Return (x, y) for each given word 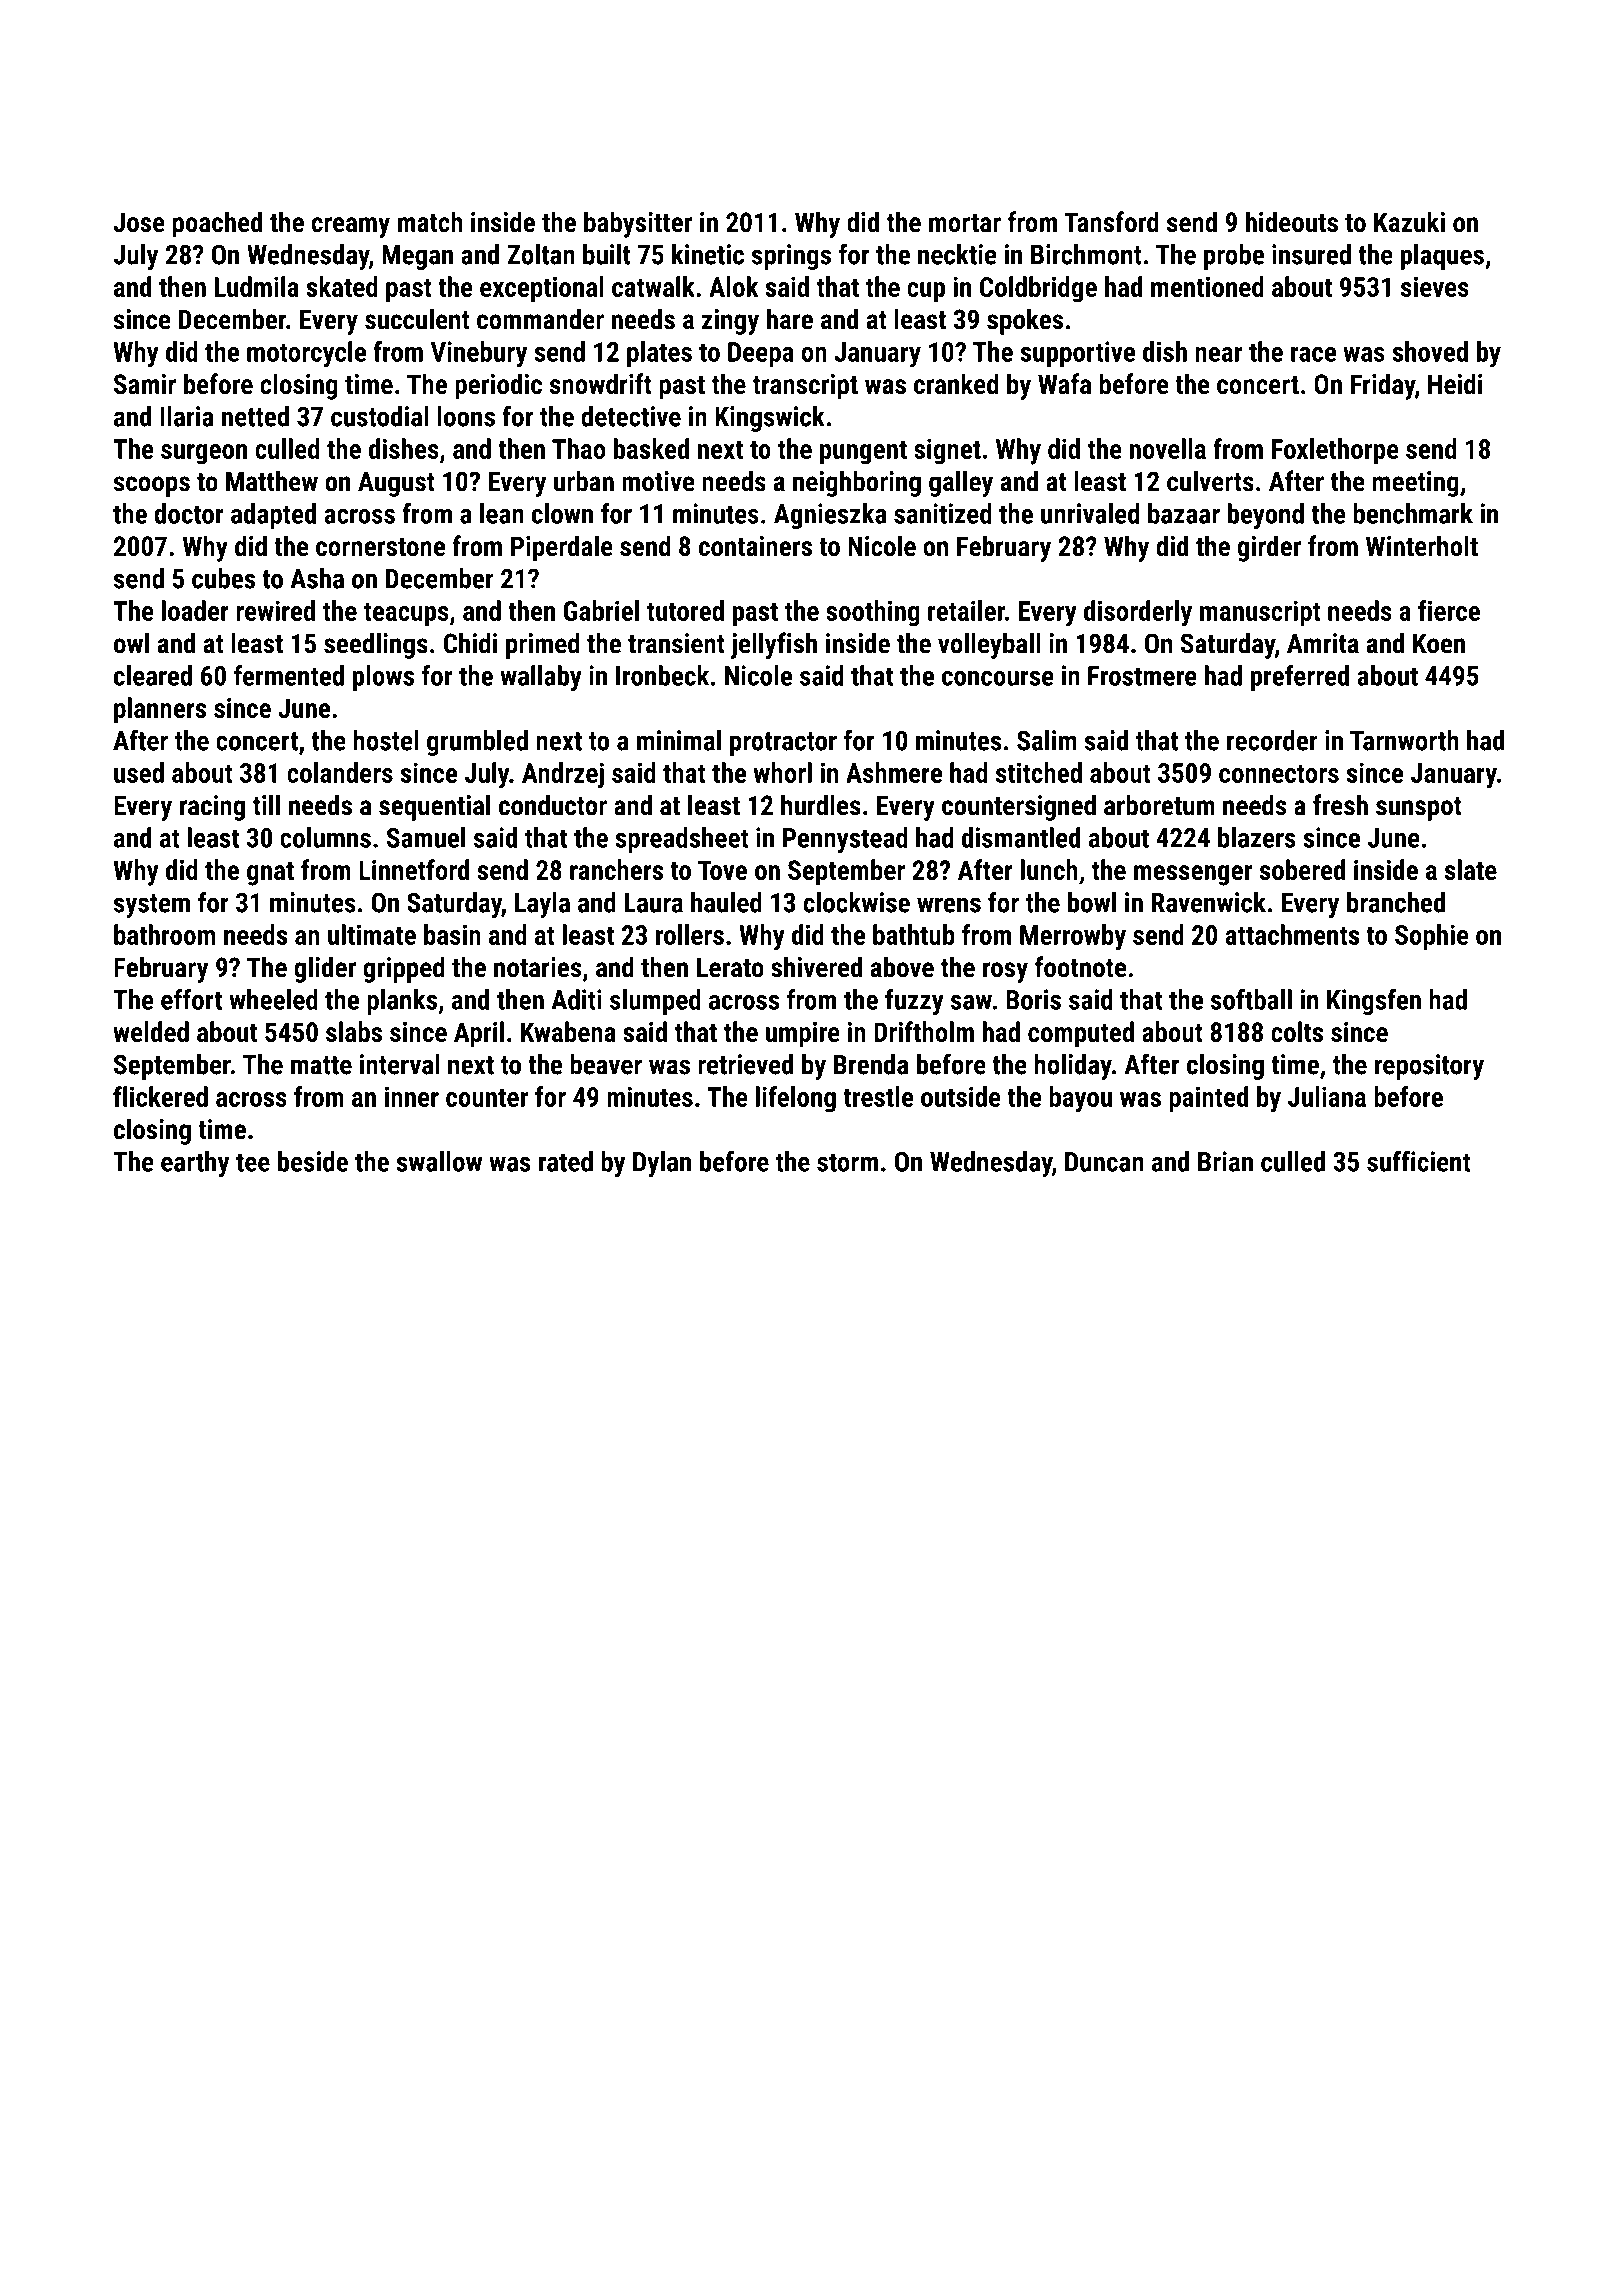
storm (847, 1162)
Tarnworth (1404, 740)
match (430, 221)
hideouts (1292, 221)
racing (212, 808)
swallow (439, 1161)
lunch (1049, 869)
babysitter (638, 224)
